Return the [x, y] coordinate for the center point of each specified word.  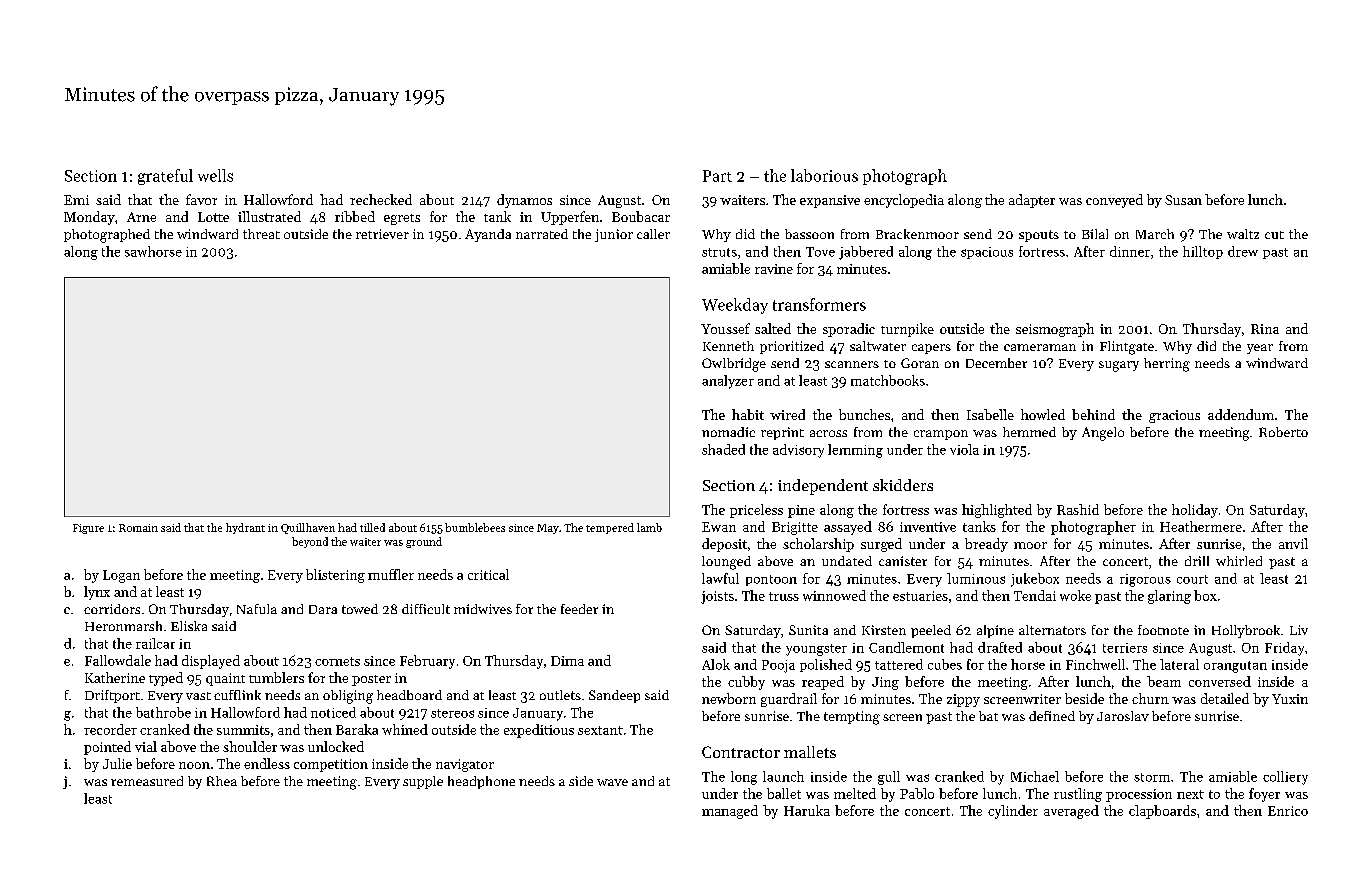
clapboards [1162, 812]
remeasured [147, 781]
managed [730, 812]
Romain [138, 528]
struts [719, 252]
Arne [141, 217]
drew [1243, 251]
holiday [1195, 511]
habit [748, 414]
